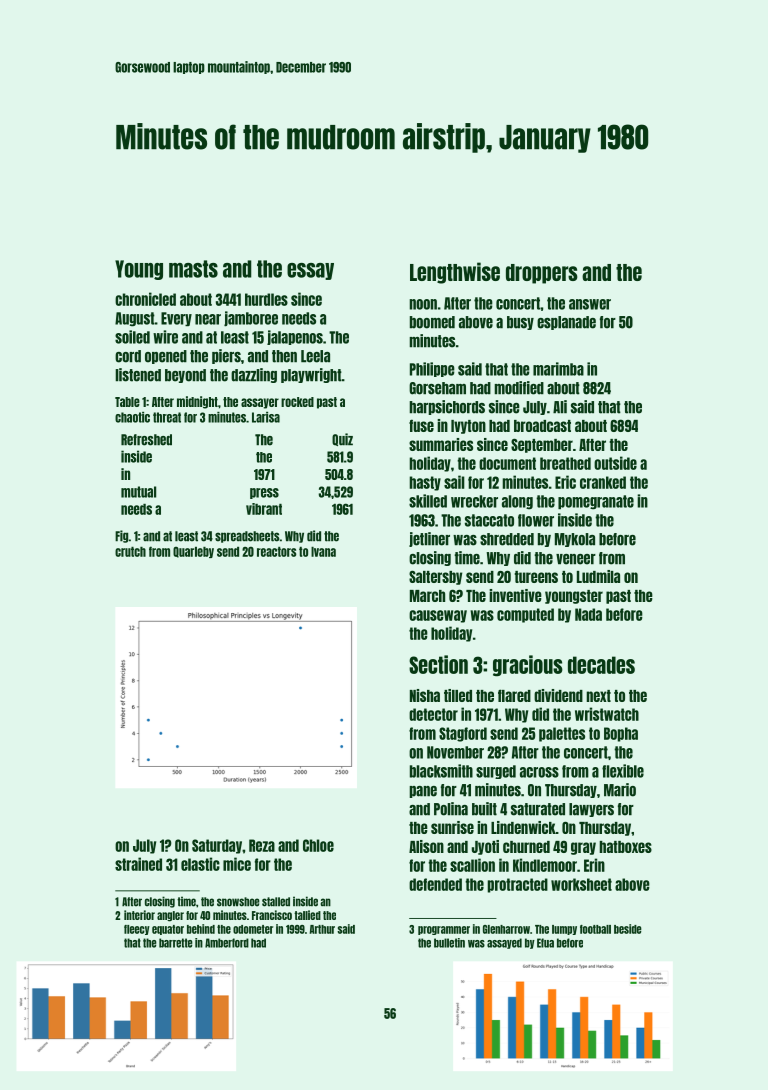 The height and width of the screenshot is (1090, 768). I want to click on worksheet, so click(581, 884).
